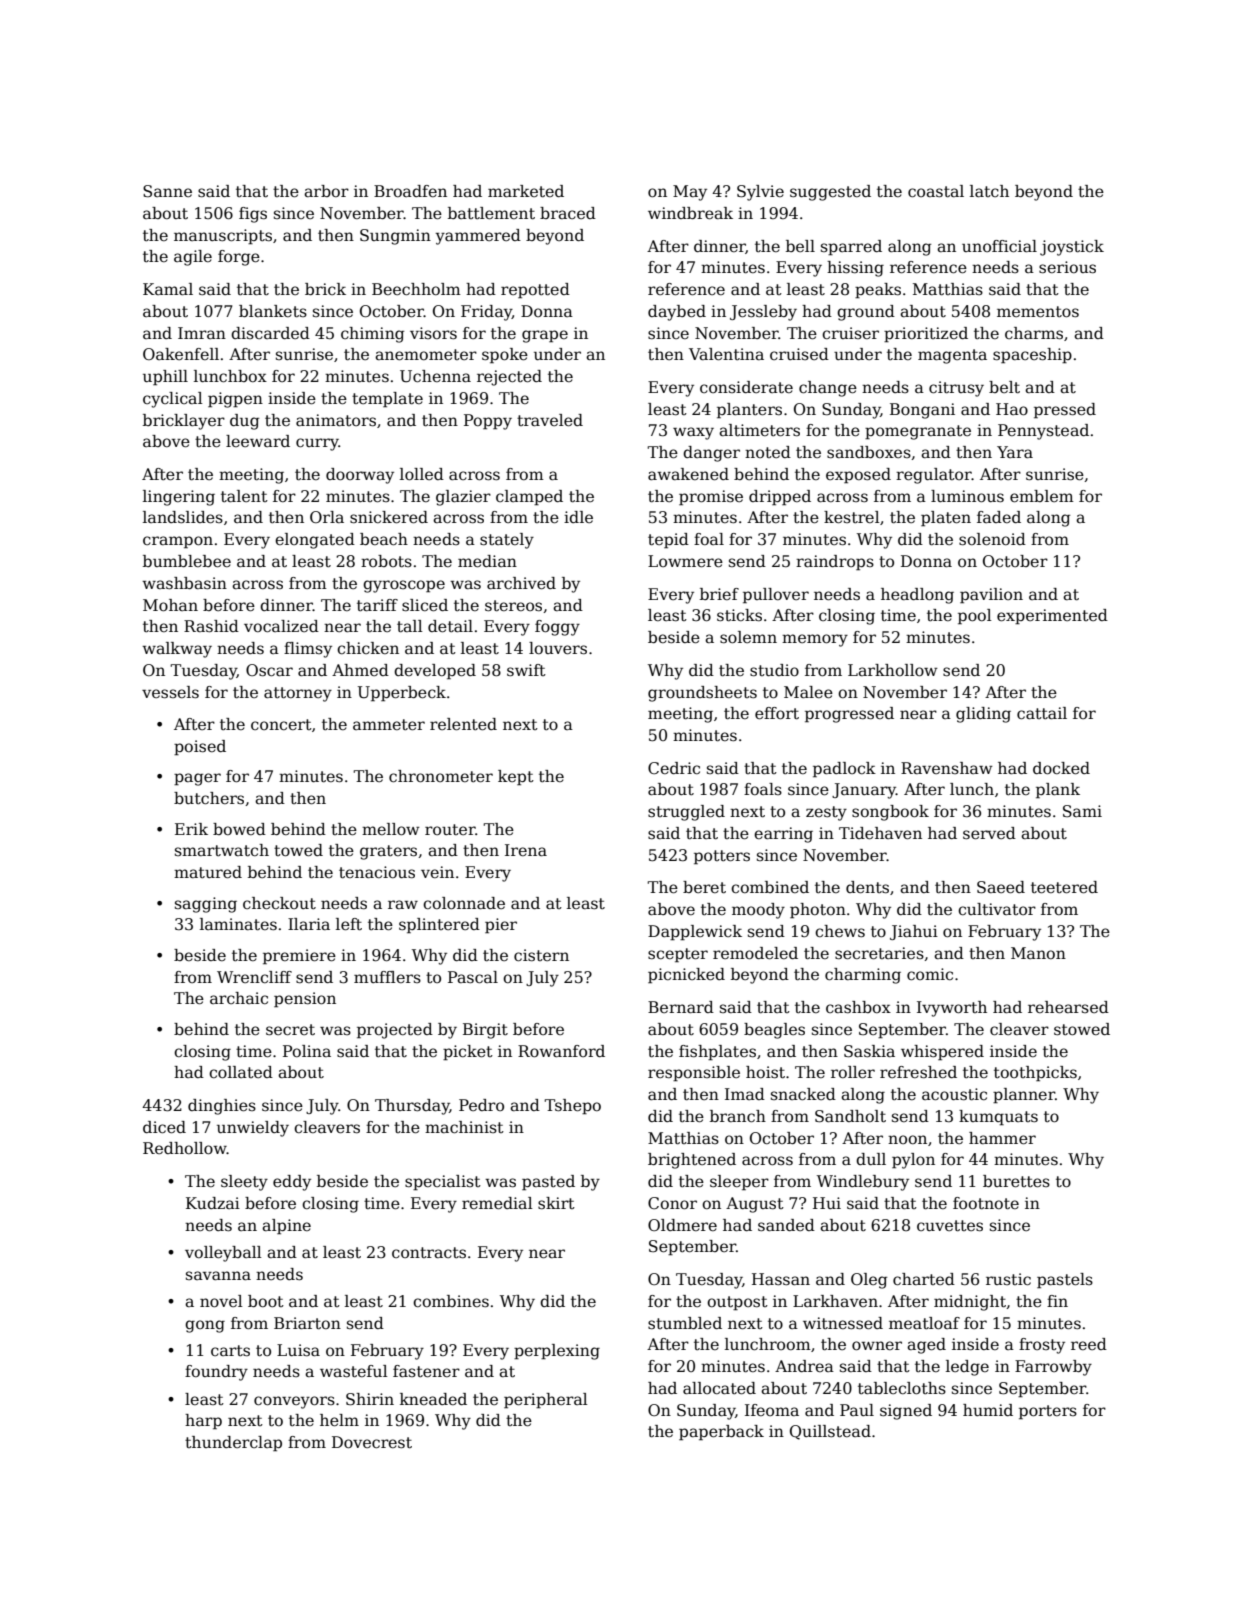 The image size is (1254, 1623). What do you see at coordinates (568, 213) in the document?
I see `braced` at bounding box center [568, 213].
